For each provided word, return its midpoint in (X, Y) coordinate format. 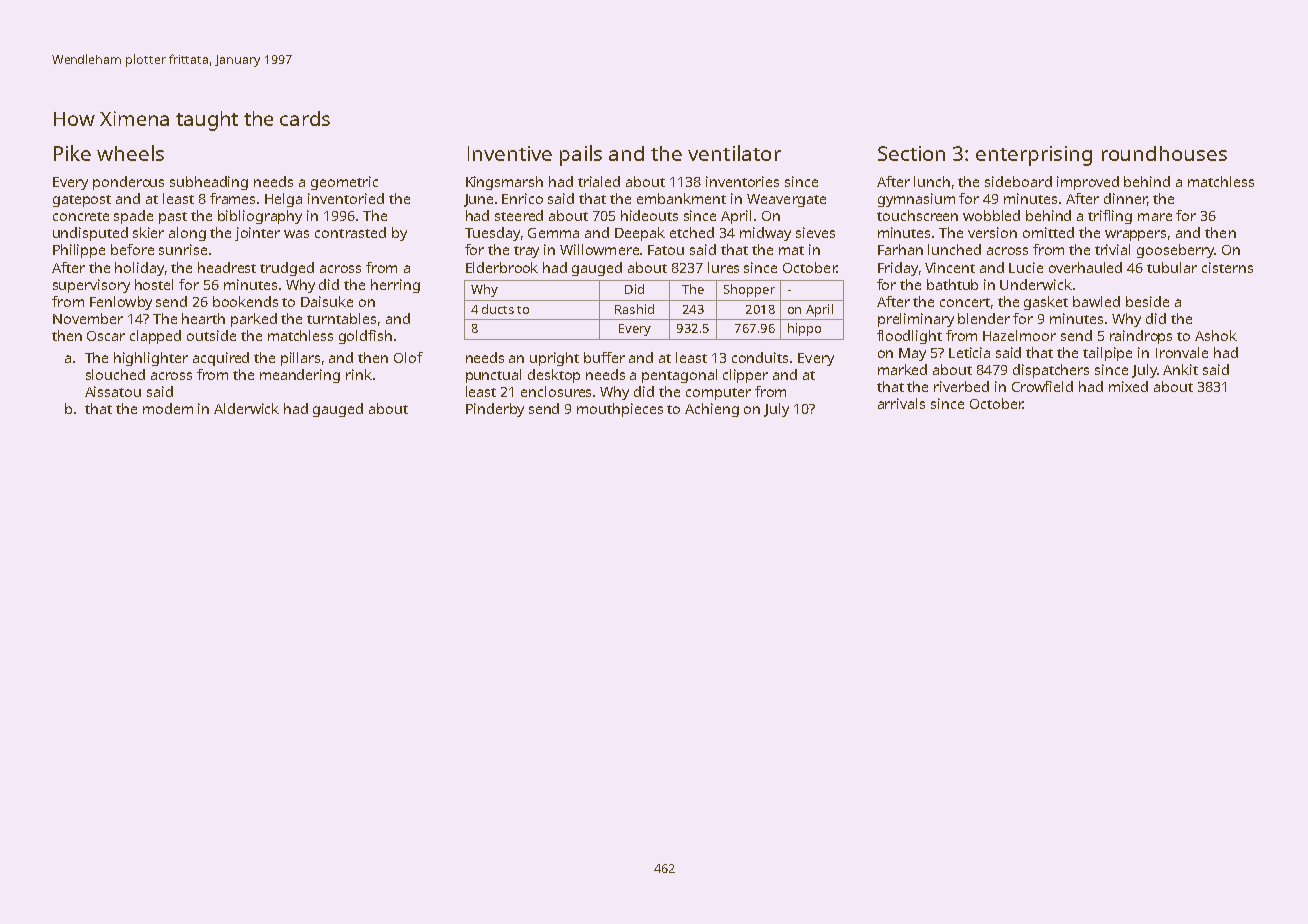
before (132, 249)
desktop (554, 376)
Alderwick (246, 408)
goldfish (365, 337)
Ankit (1180, 369)
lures (723, 267)
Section (911, 153)
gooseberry (1175, 251)
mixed (1128, 386)
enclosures (557, 391)
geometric (344, 183)
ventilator (734, 153)
